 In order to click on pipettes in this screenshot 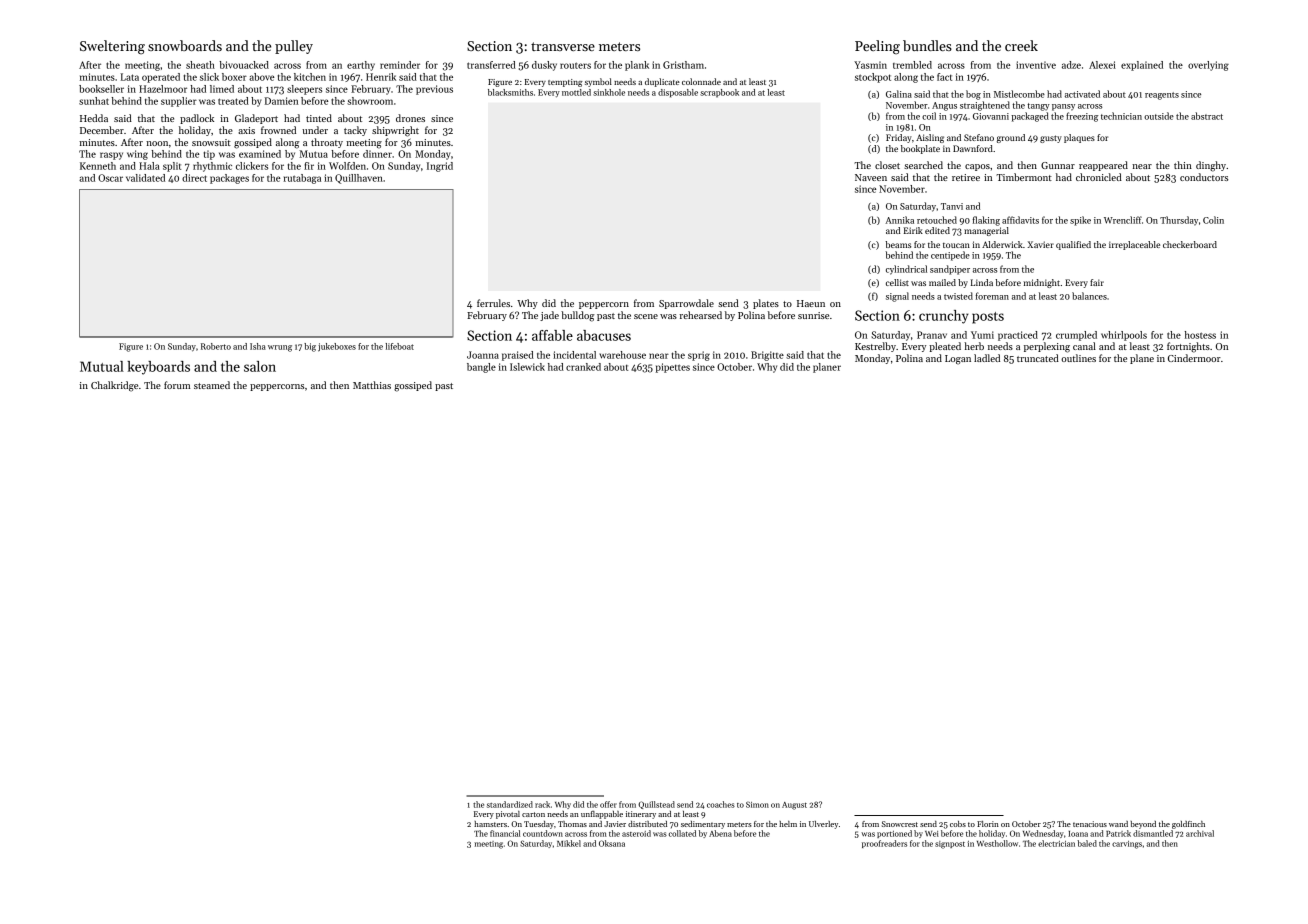, I will do `click(673, 368)`.
